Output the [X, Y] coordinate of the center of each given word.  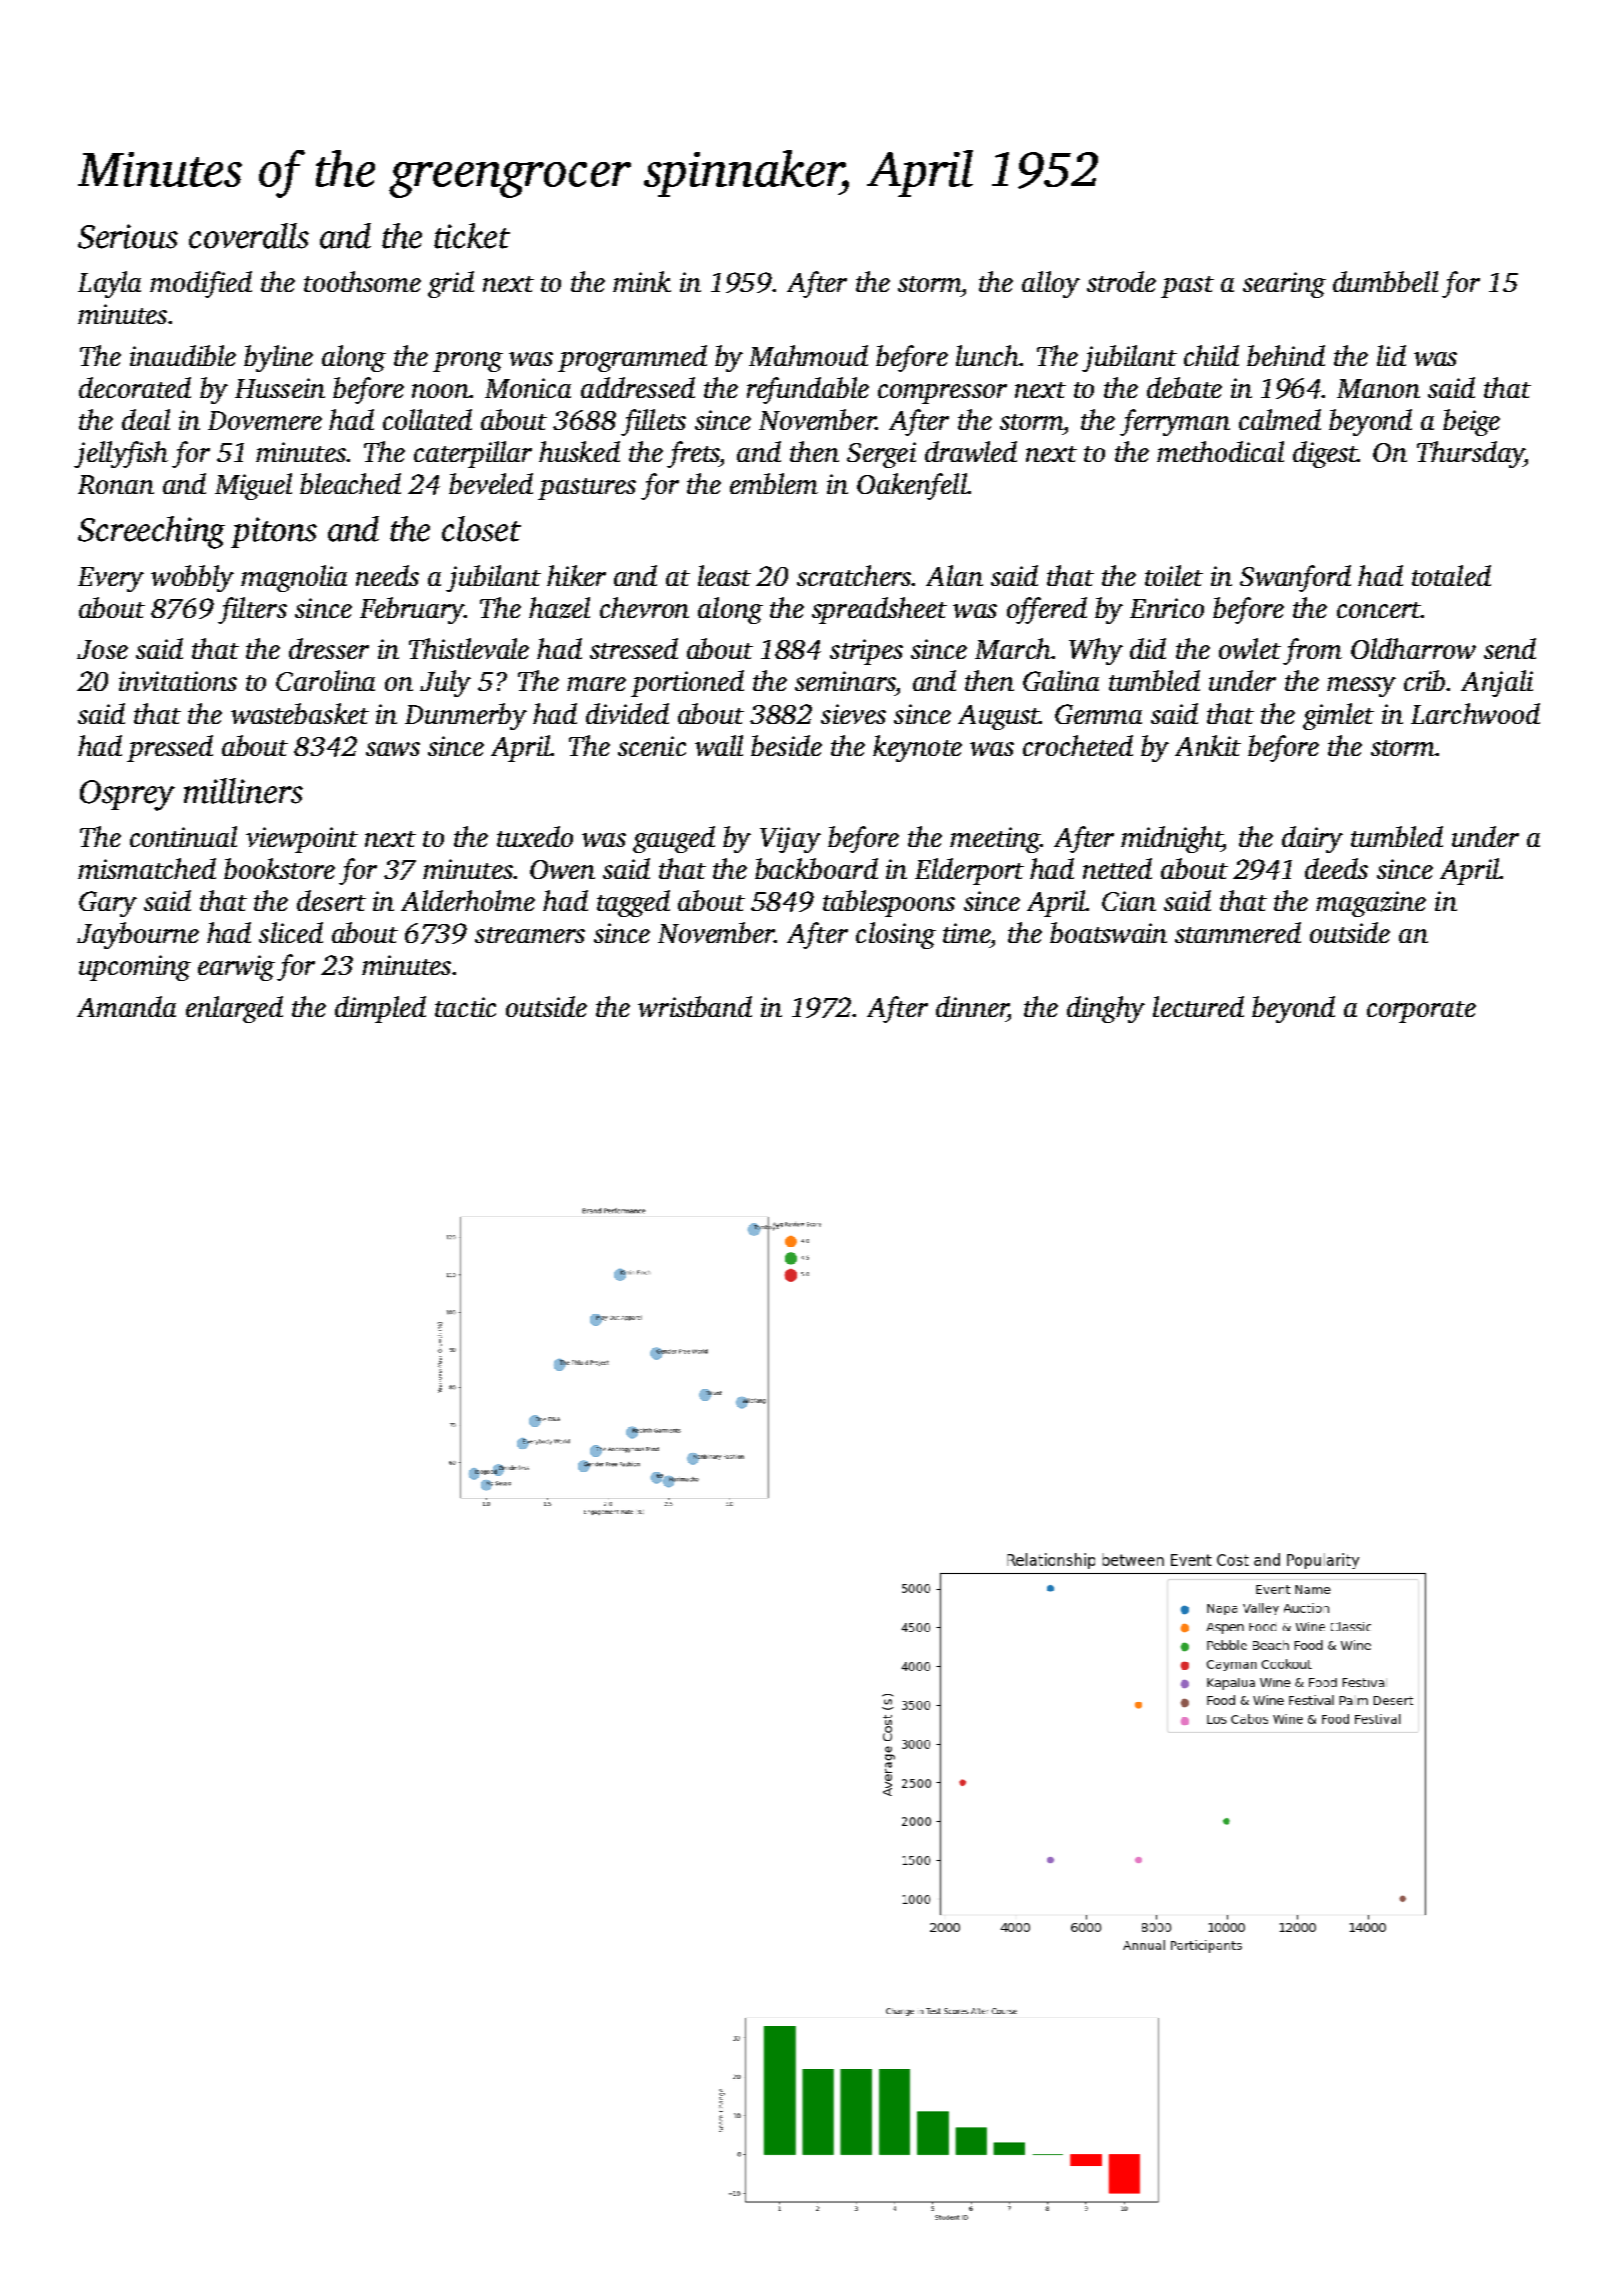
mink [642, 281]
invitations [178, 681]
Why [1096, 651]
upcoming [135, 968]
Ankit [1208, 745]
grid [451, 284]
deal [146, 419]
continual [183, 836]
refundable [808, 390]
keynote [917, 748]
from [1312, 651]
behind [1286, 355]
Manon [1378, 388]
